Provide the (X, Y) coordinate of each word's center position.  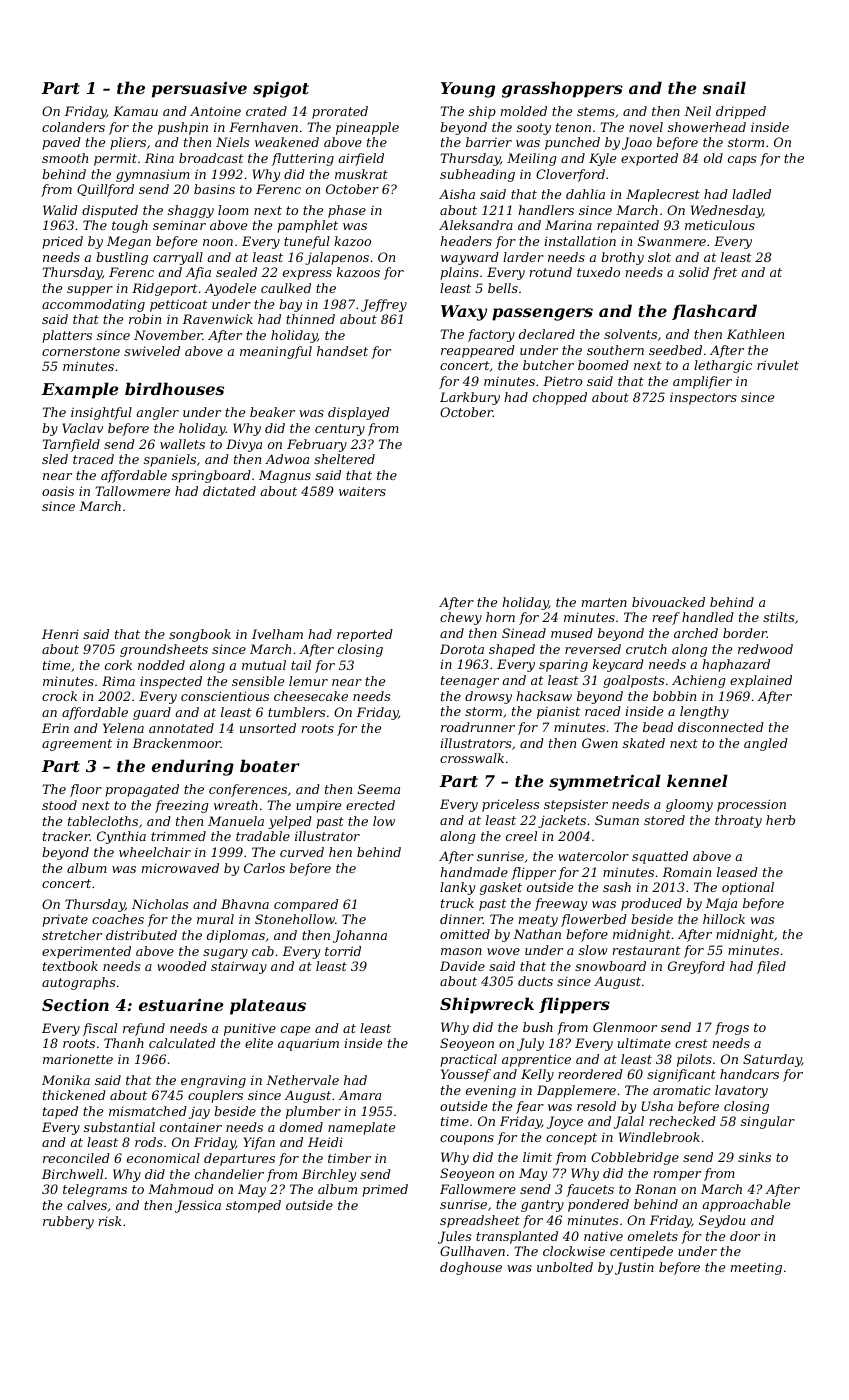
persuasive (199, 90)
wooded (182, 966)
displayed (359, 413)
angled (766, 744)
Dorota (462, 649)
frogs (732, 1028)
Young (468, 90)
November (168, 335)
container (191, 1127)
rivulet (778, 365)
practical (468, 1060)
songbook (200, 635)
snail (724, 87)
